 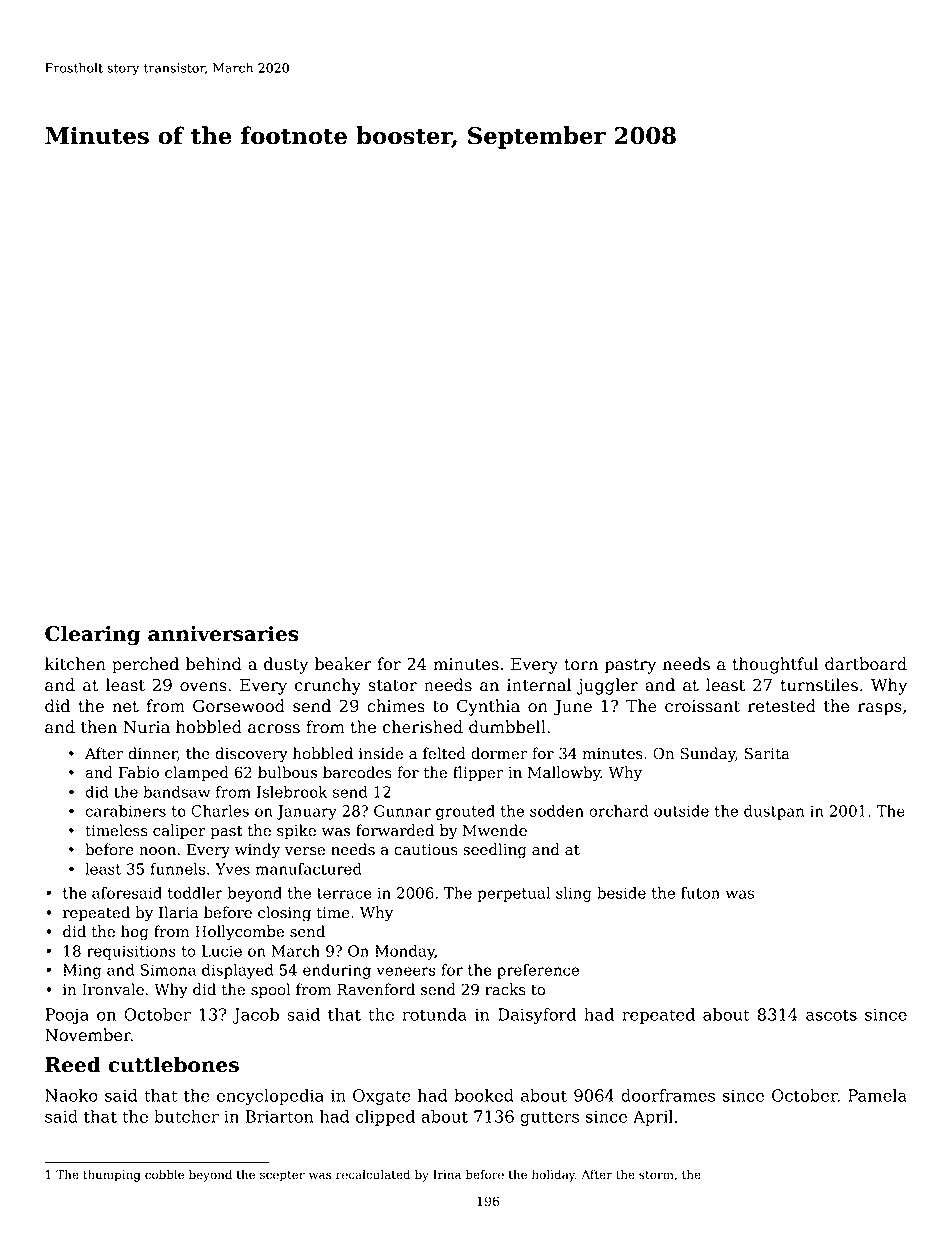 I want to click on noon, so click(x=157, y=851).
